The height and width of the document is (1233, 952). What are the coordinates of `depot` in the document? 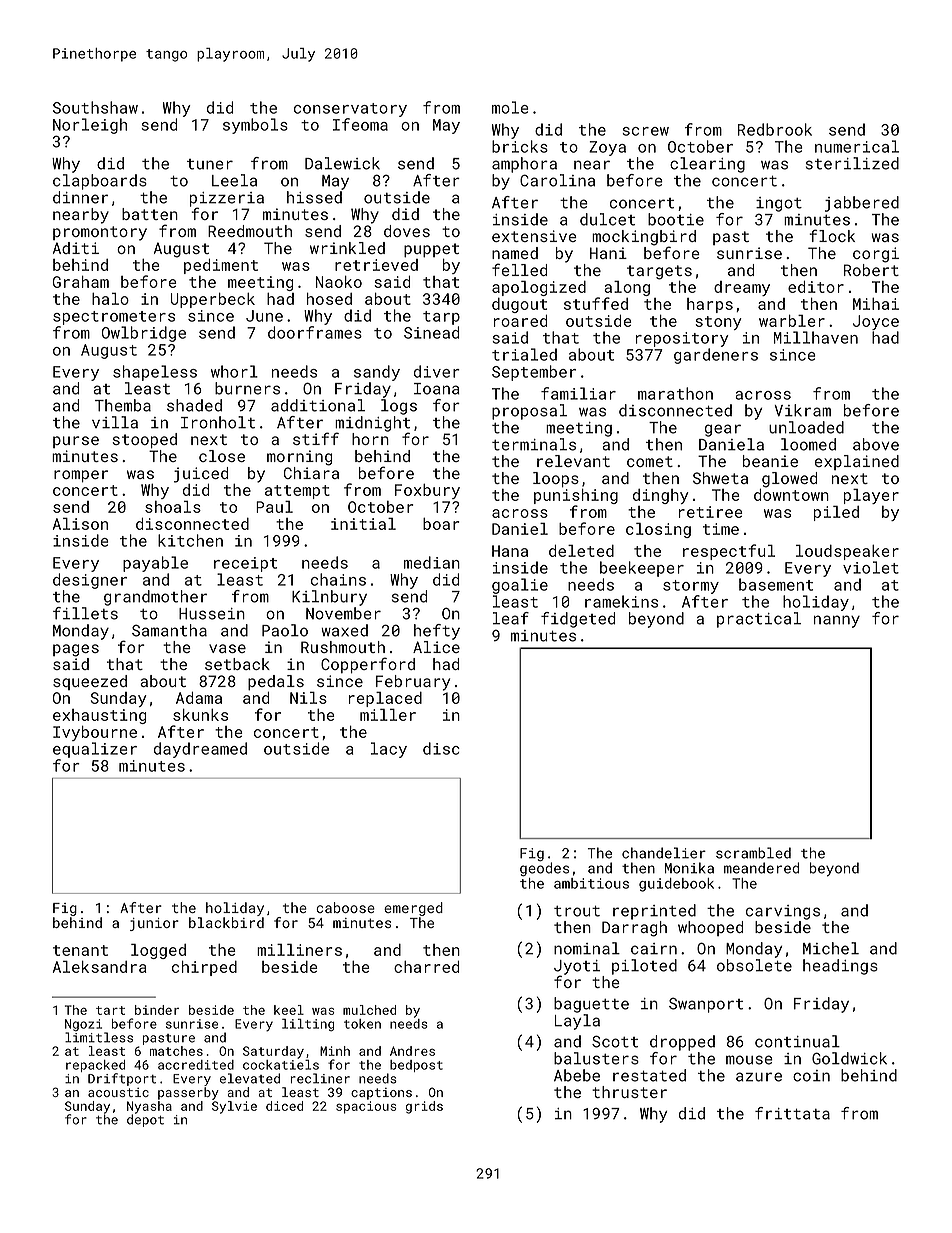 It's located at (145, 1120).
